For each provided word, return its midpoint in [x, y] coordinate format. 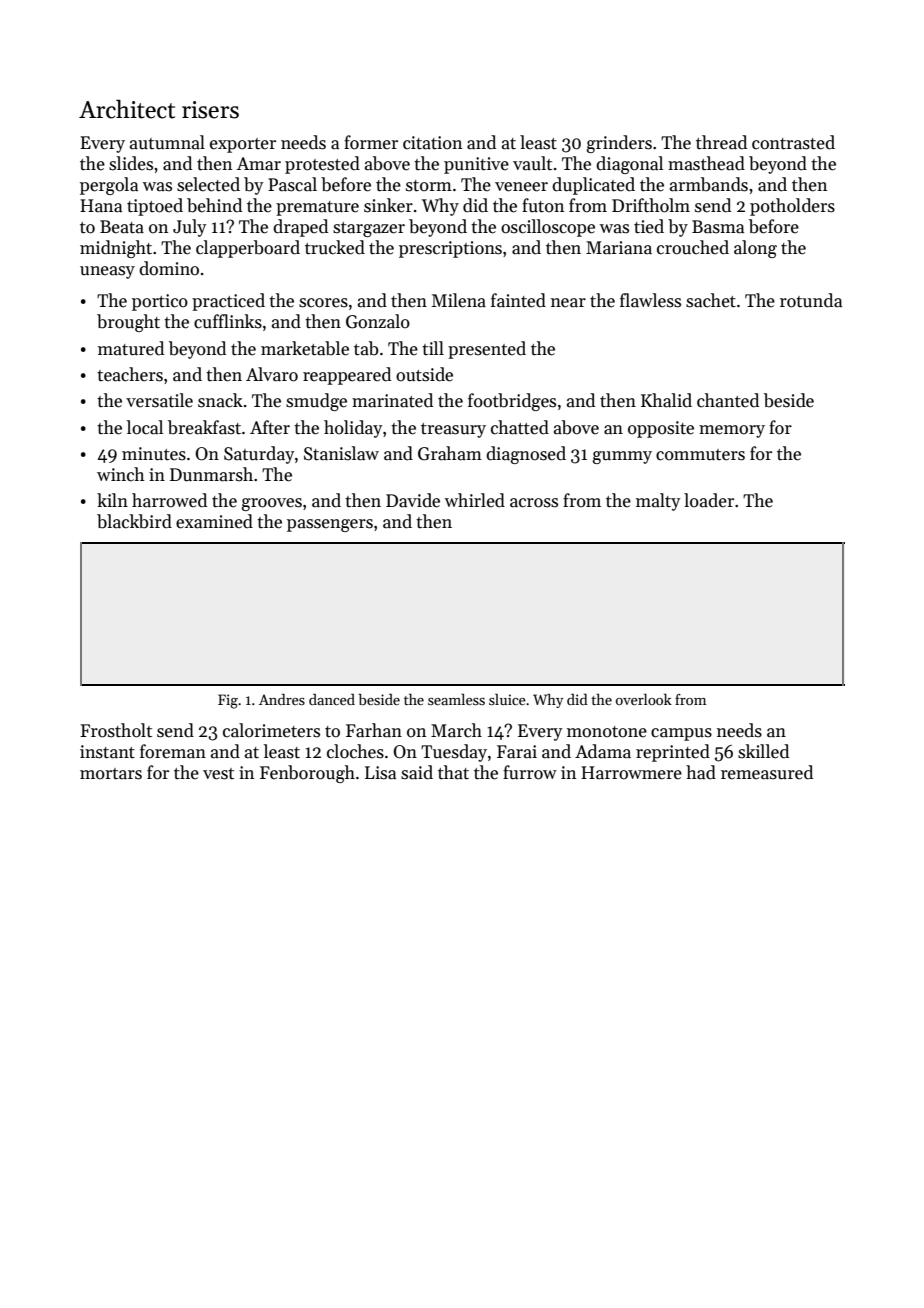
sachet [711, 300]
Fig [228, 701]
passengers [330, 525]
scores [323, 303]
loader [709, 500]
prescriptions [450, 249]
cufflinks [228, 321]
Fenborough [307, 774]
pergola [109, 186]
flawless [650, 300]
